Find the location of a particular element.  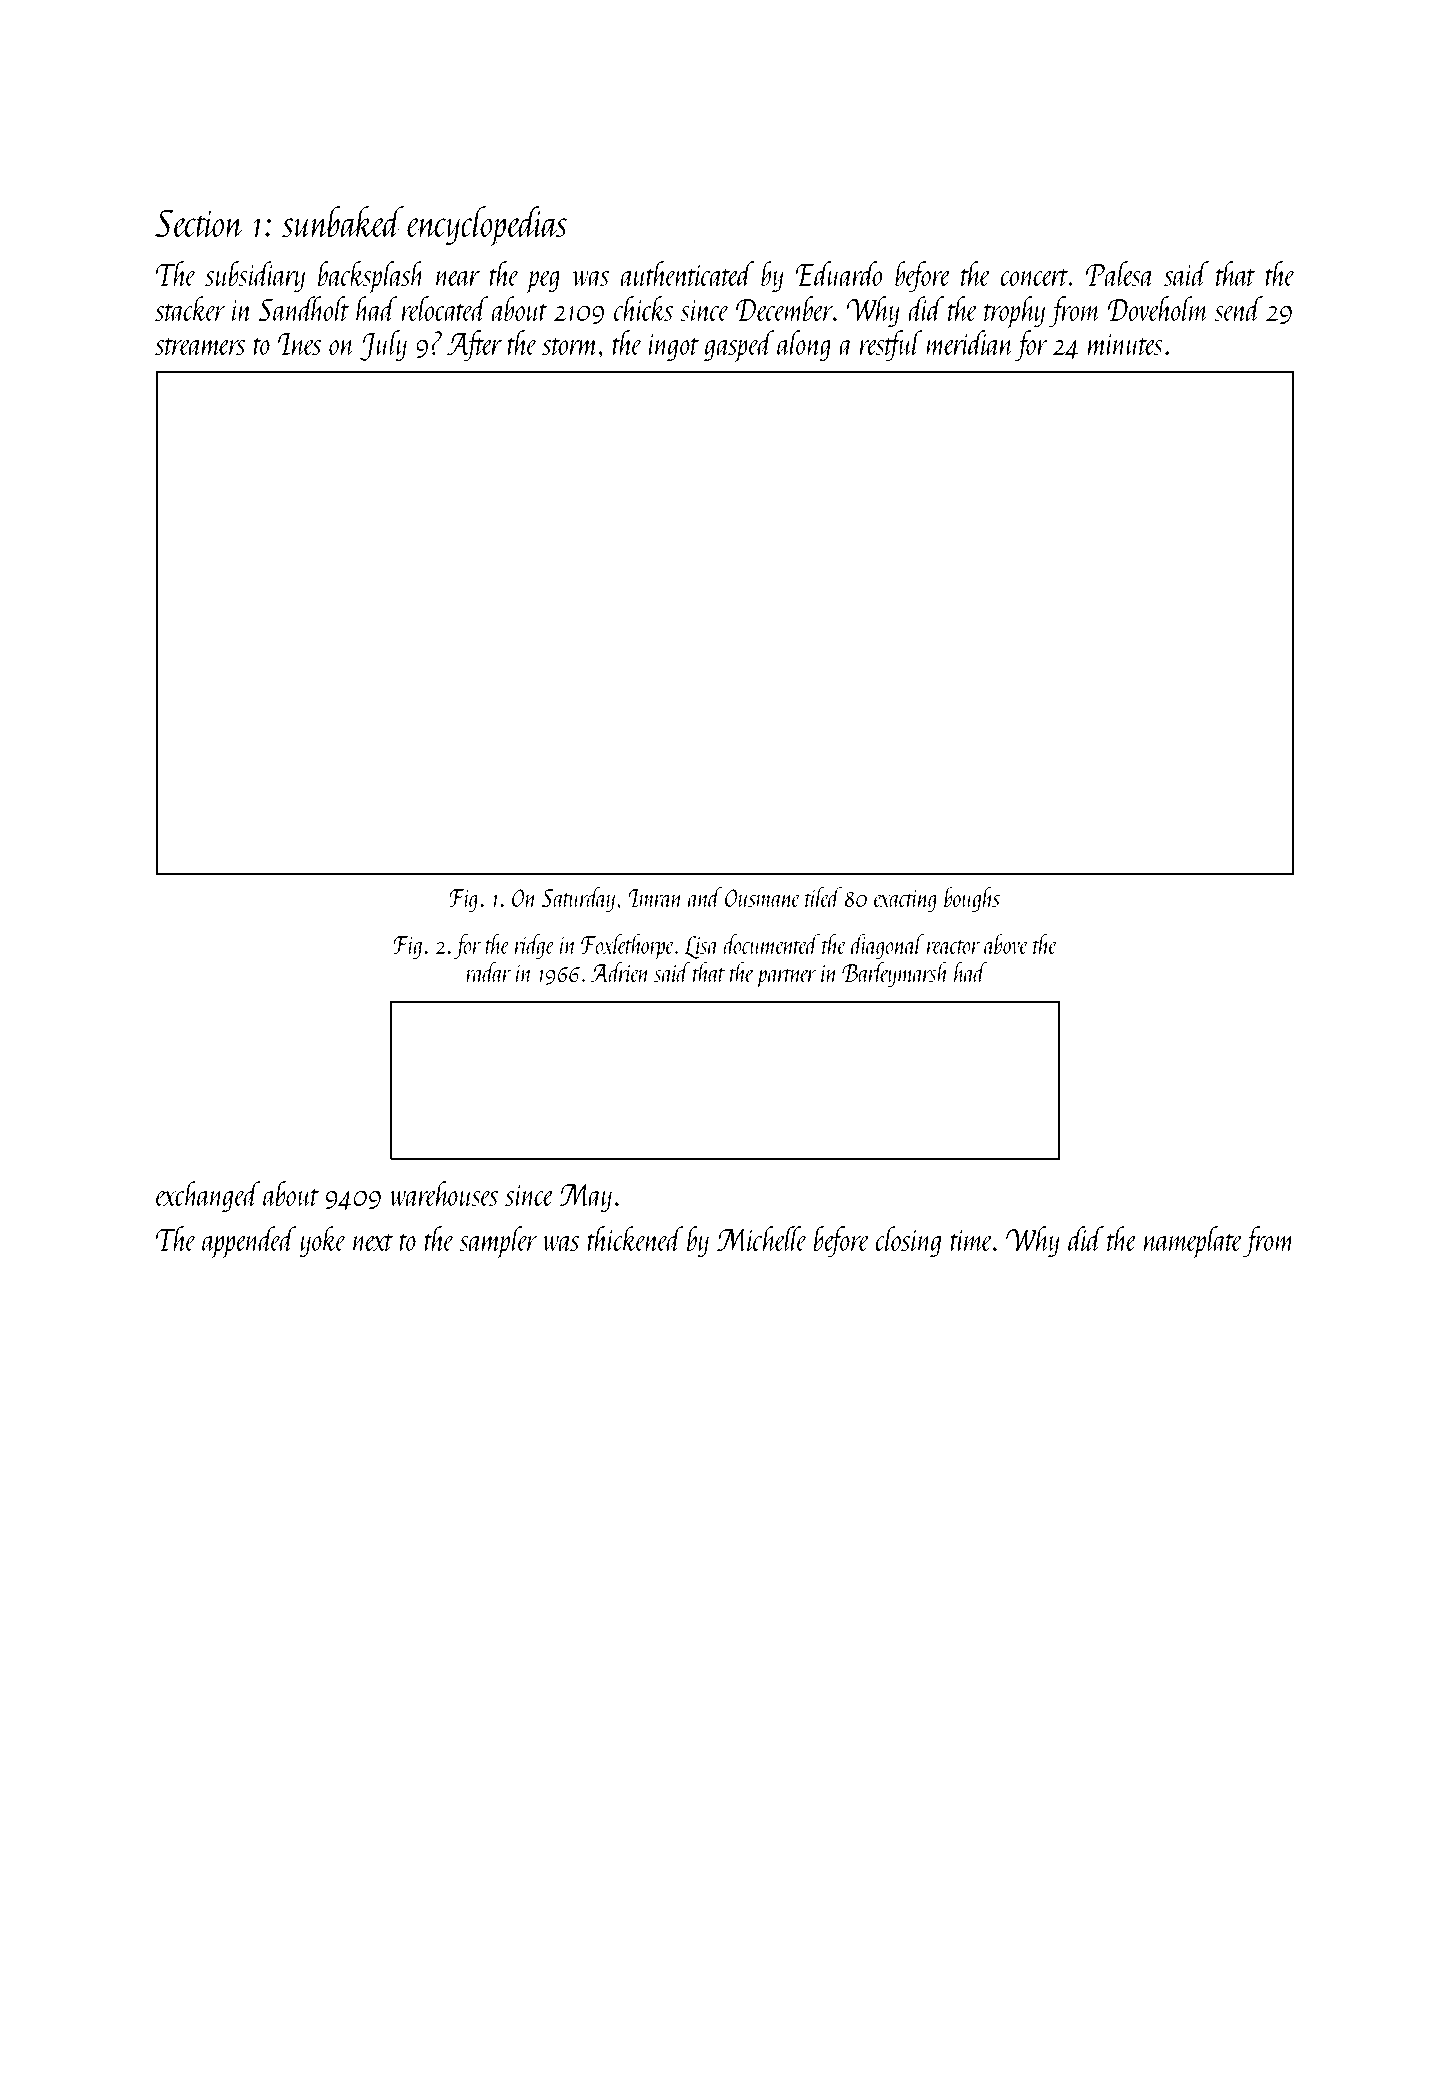

send is located at coordinates (1238, 308).
